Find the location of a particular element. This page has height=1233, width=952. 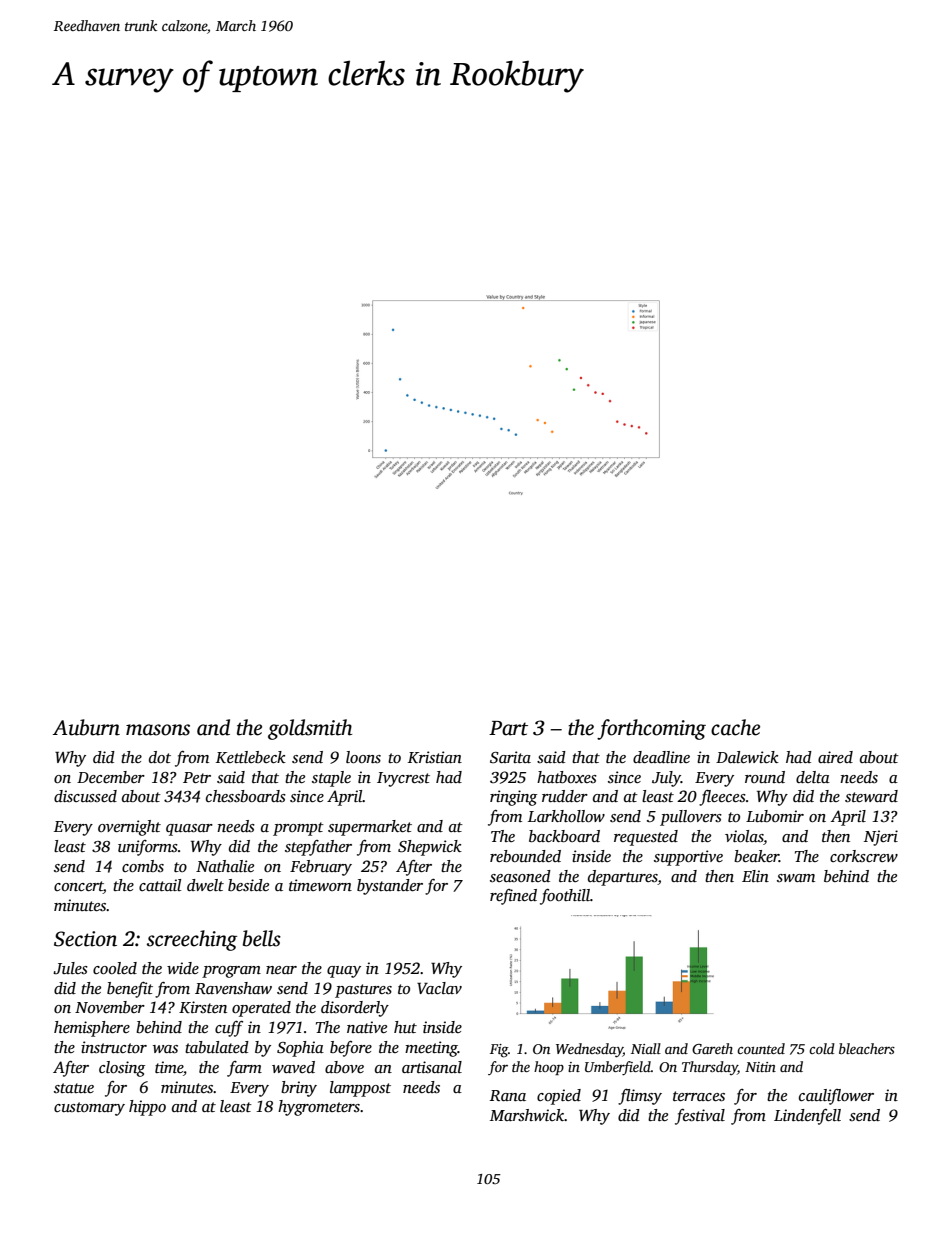

Lubomir is located at coordinates (775, 816).
